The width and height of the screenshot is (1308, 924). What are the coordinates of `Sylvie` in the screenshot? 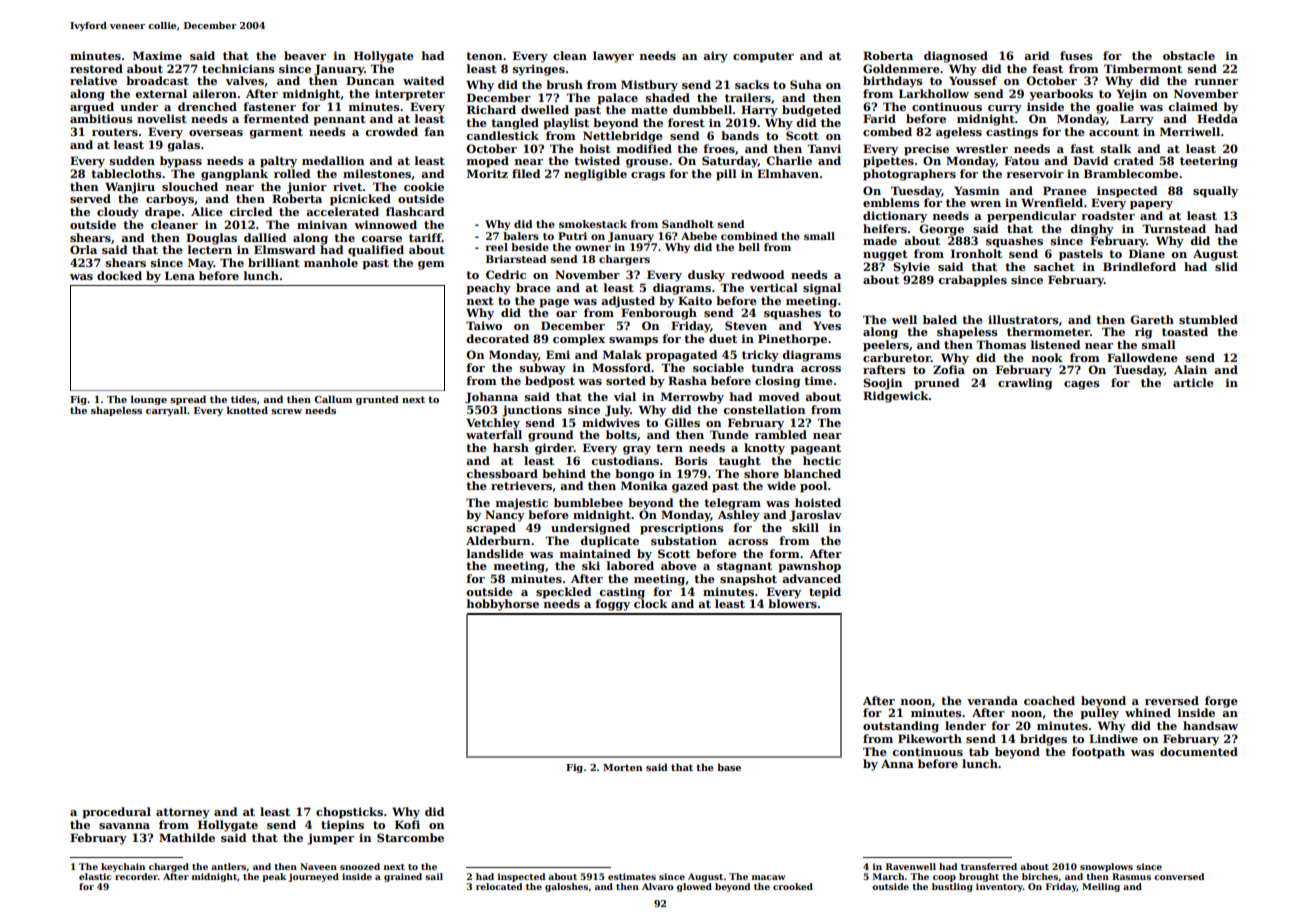 It's located at (911, 268).
